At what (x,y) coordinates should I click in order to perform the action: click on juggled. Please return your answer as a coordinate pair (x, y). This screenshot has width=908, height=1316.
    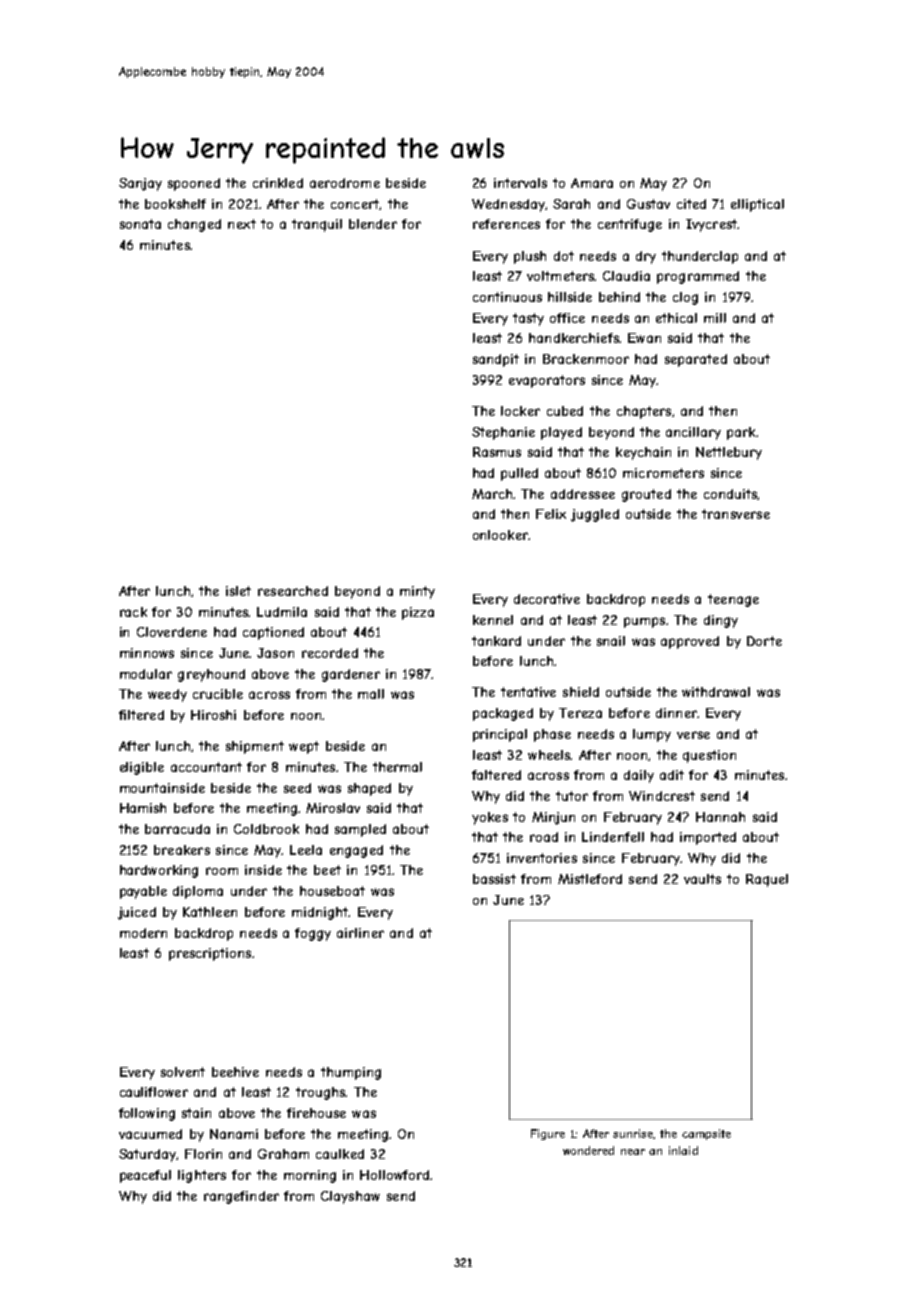
    Looking at the image, I should click on (595, 515).
